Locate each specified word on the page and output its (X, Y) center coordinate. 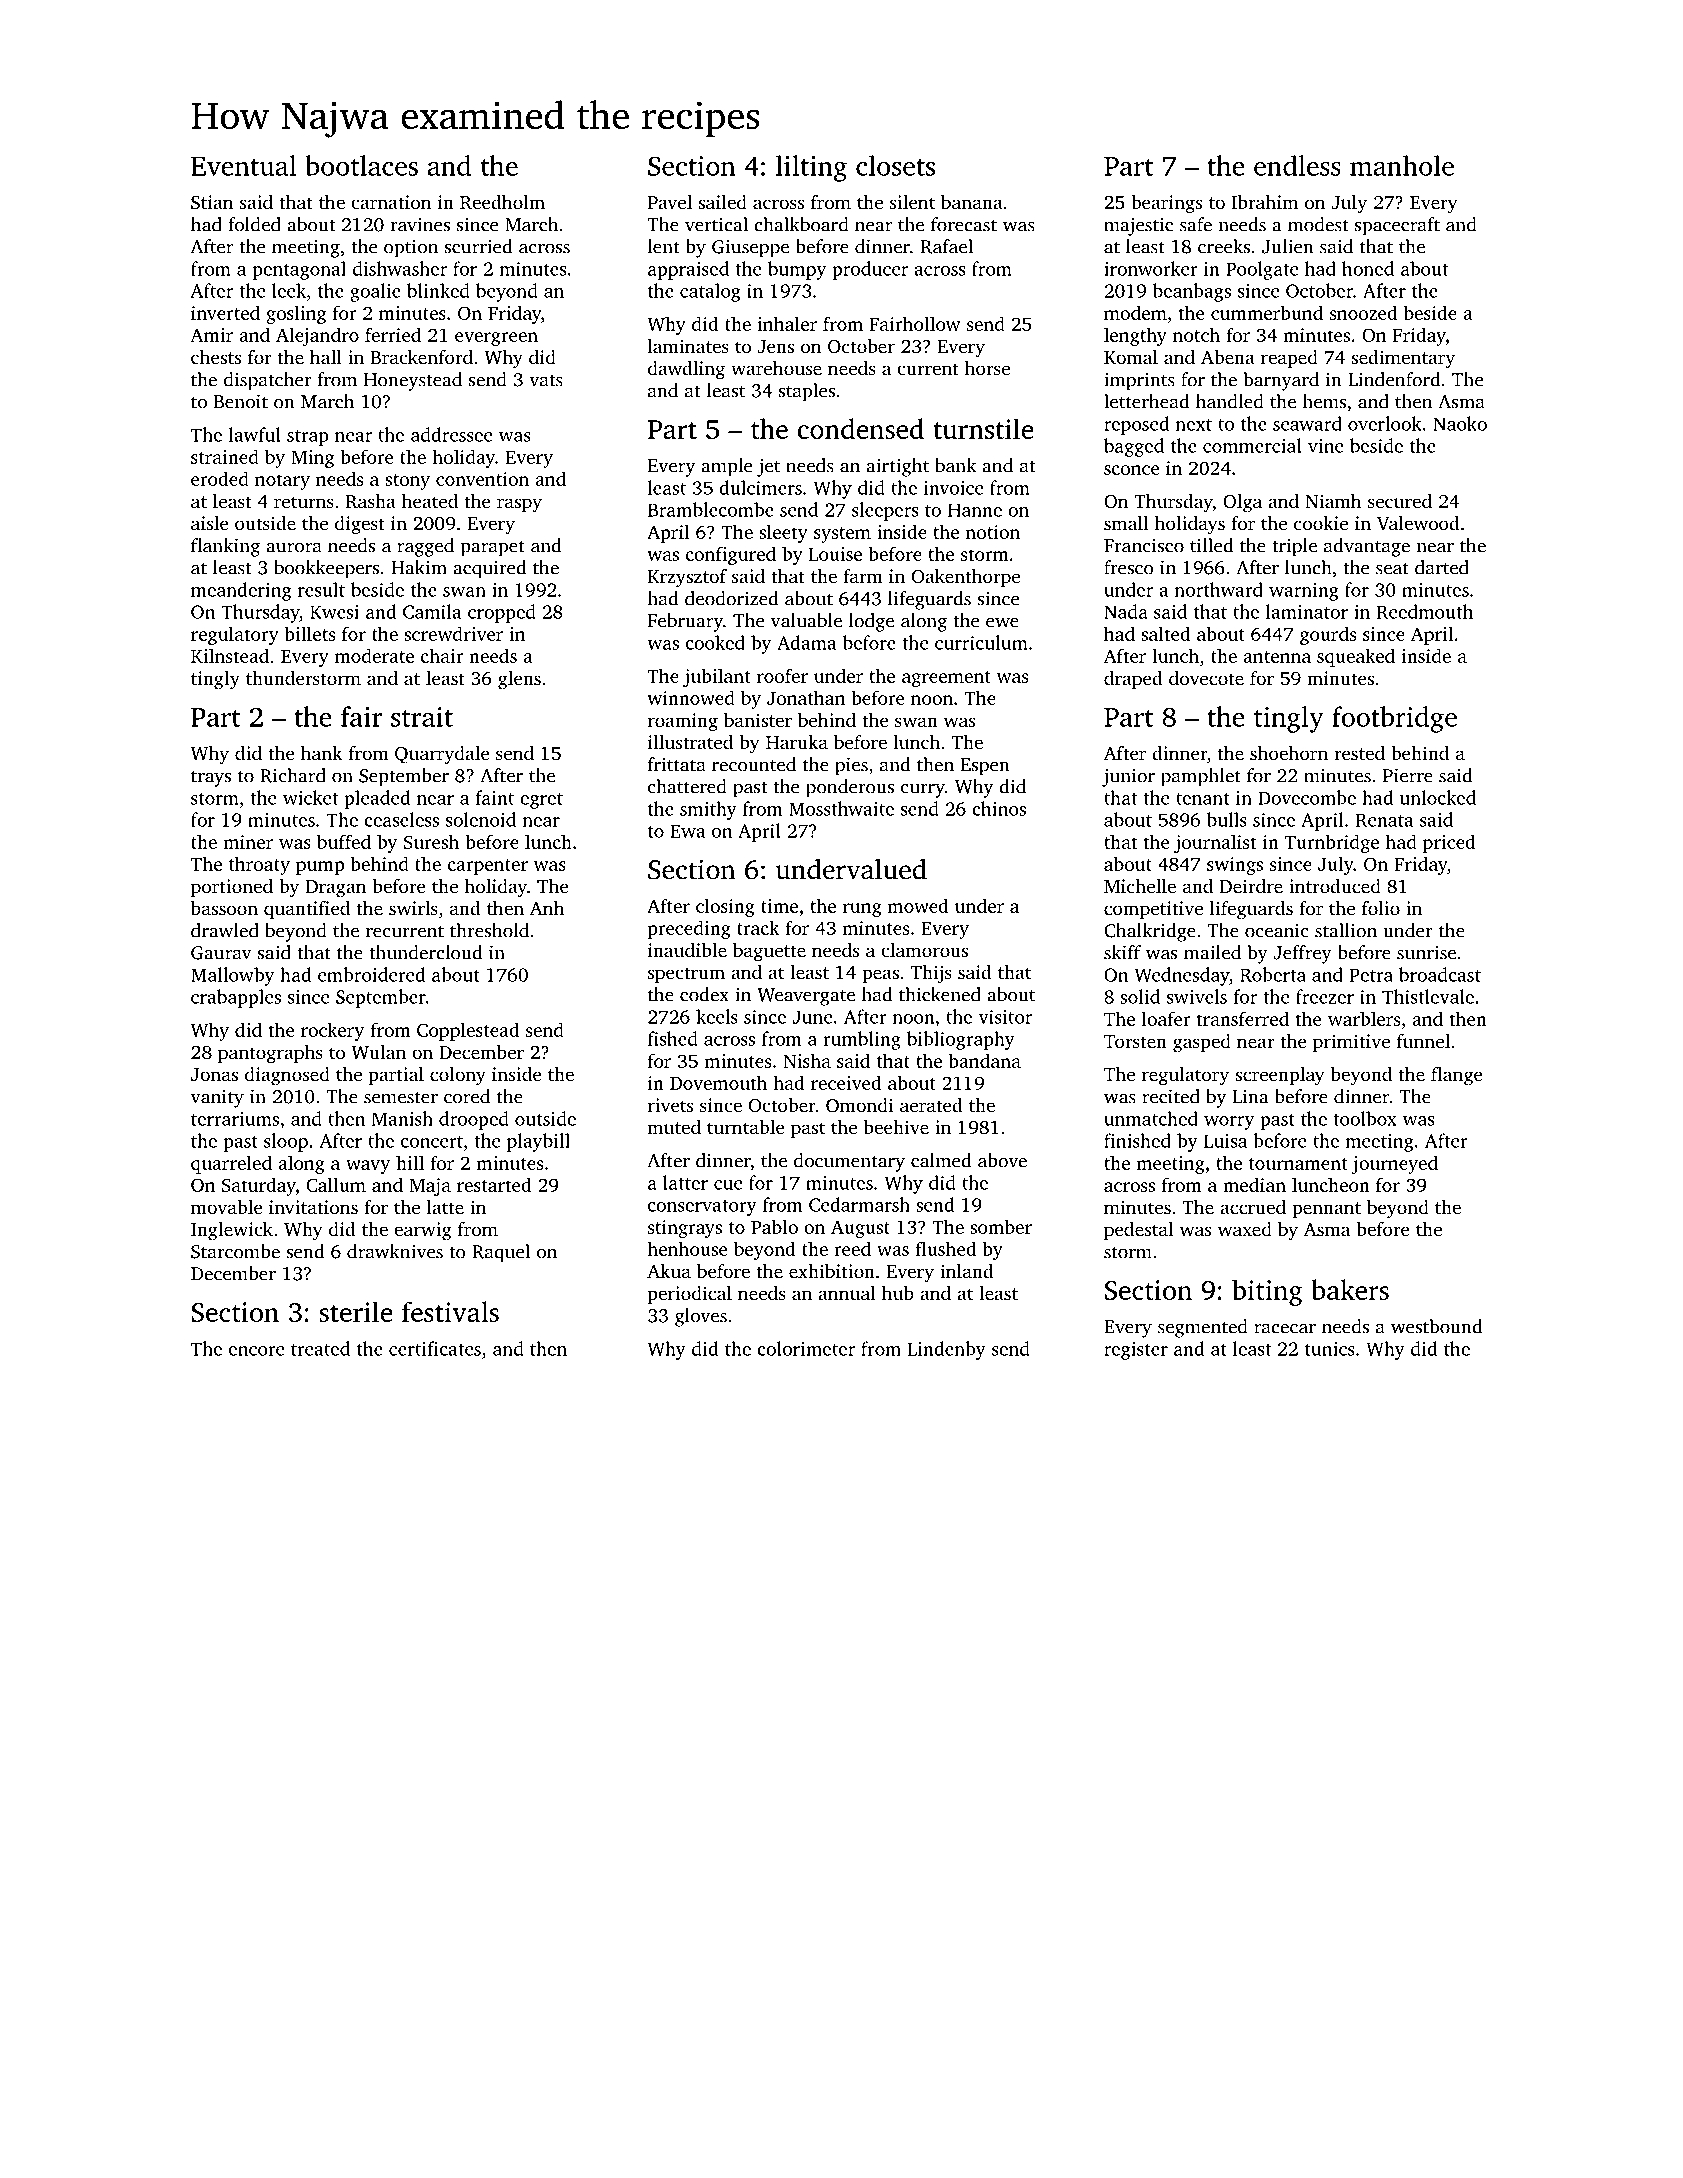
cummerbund (1267, 312)
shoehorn (1289, 753)
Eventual (243, 165)
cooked (715, 642)
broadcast (1440, 974)
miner (248, 842)
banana (972, 202)
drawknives (395, 1251)
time (779, 906)
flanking (225, 547)
